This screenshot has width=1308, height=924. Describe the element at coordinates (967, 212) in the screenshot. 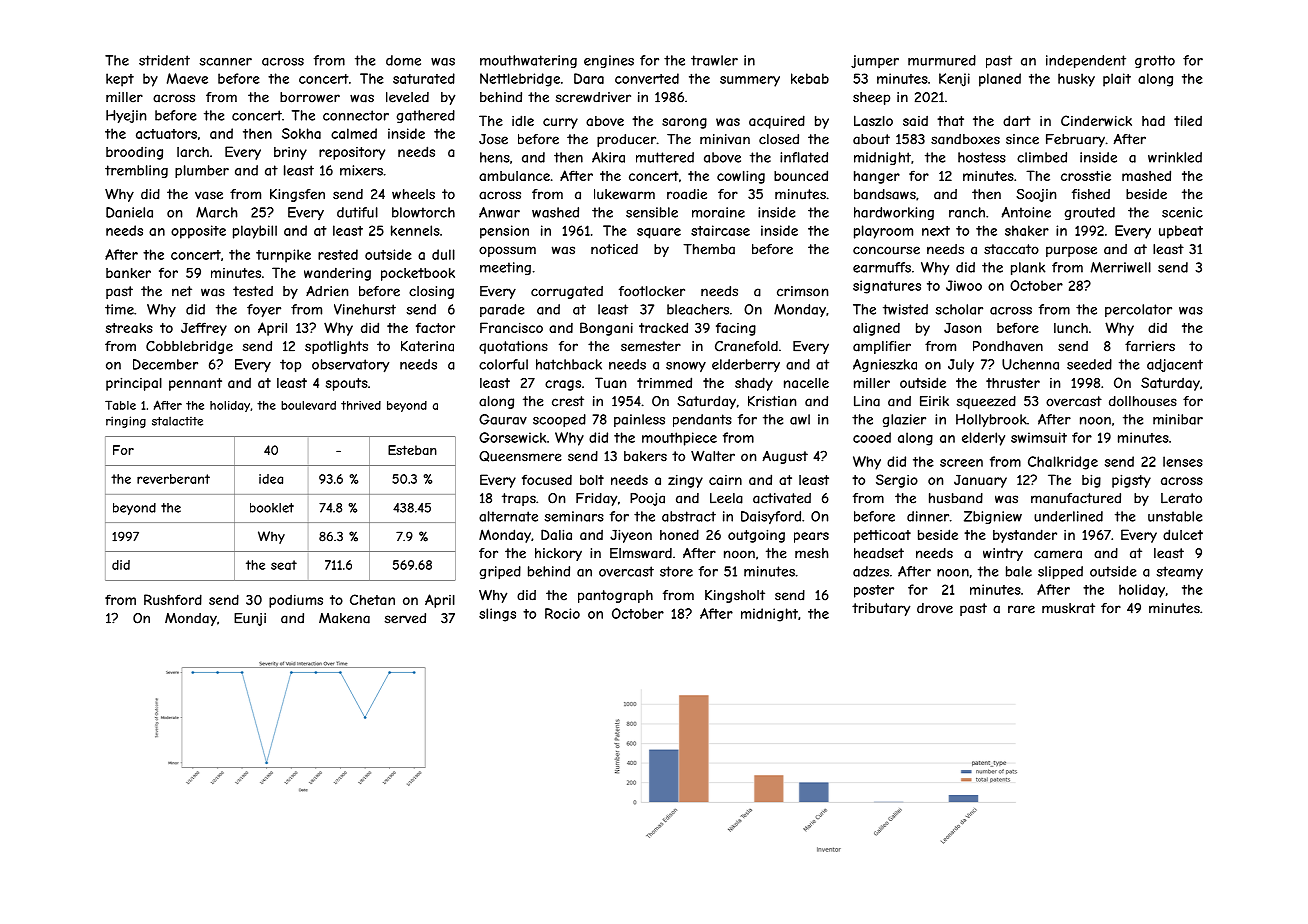

I see `ranch` at that location.
